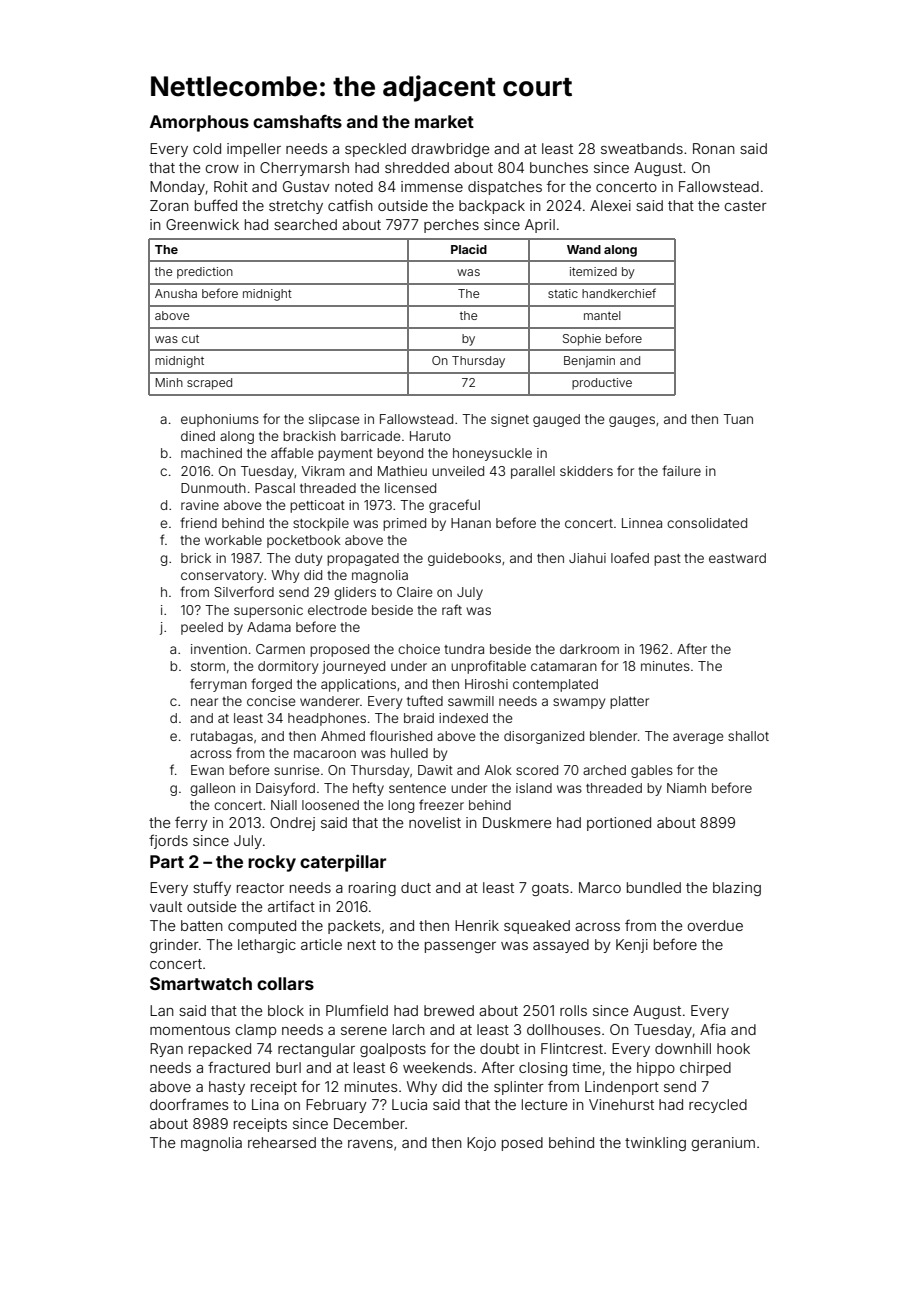  I want to click on stretchy, so click(296, 207).
